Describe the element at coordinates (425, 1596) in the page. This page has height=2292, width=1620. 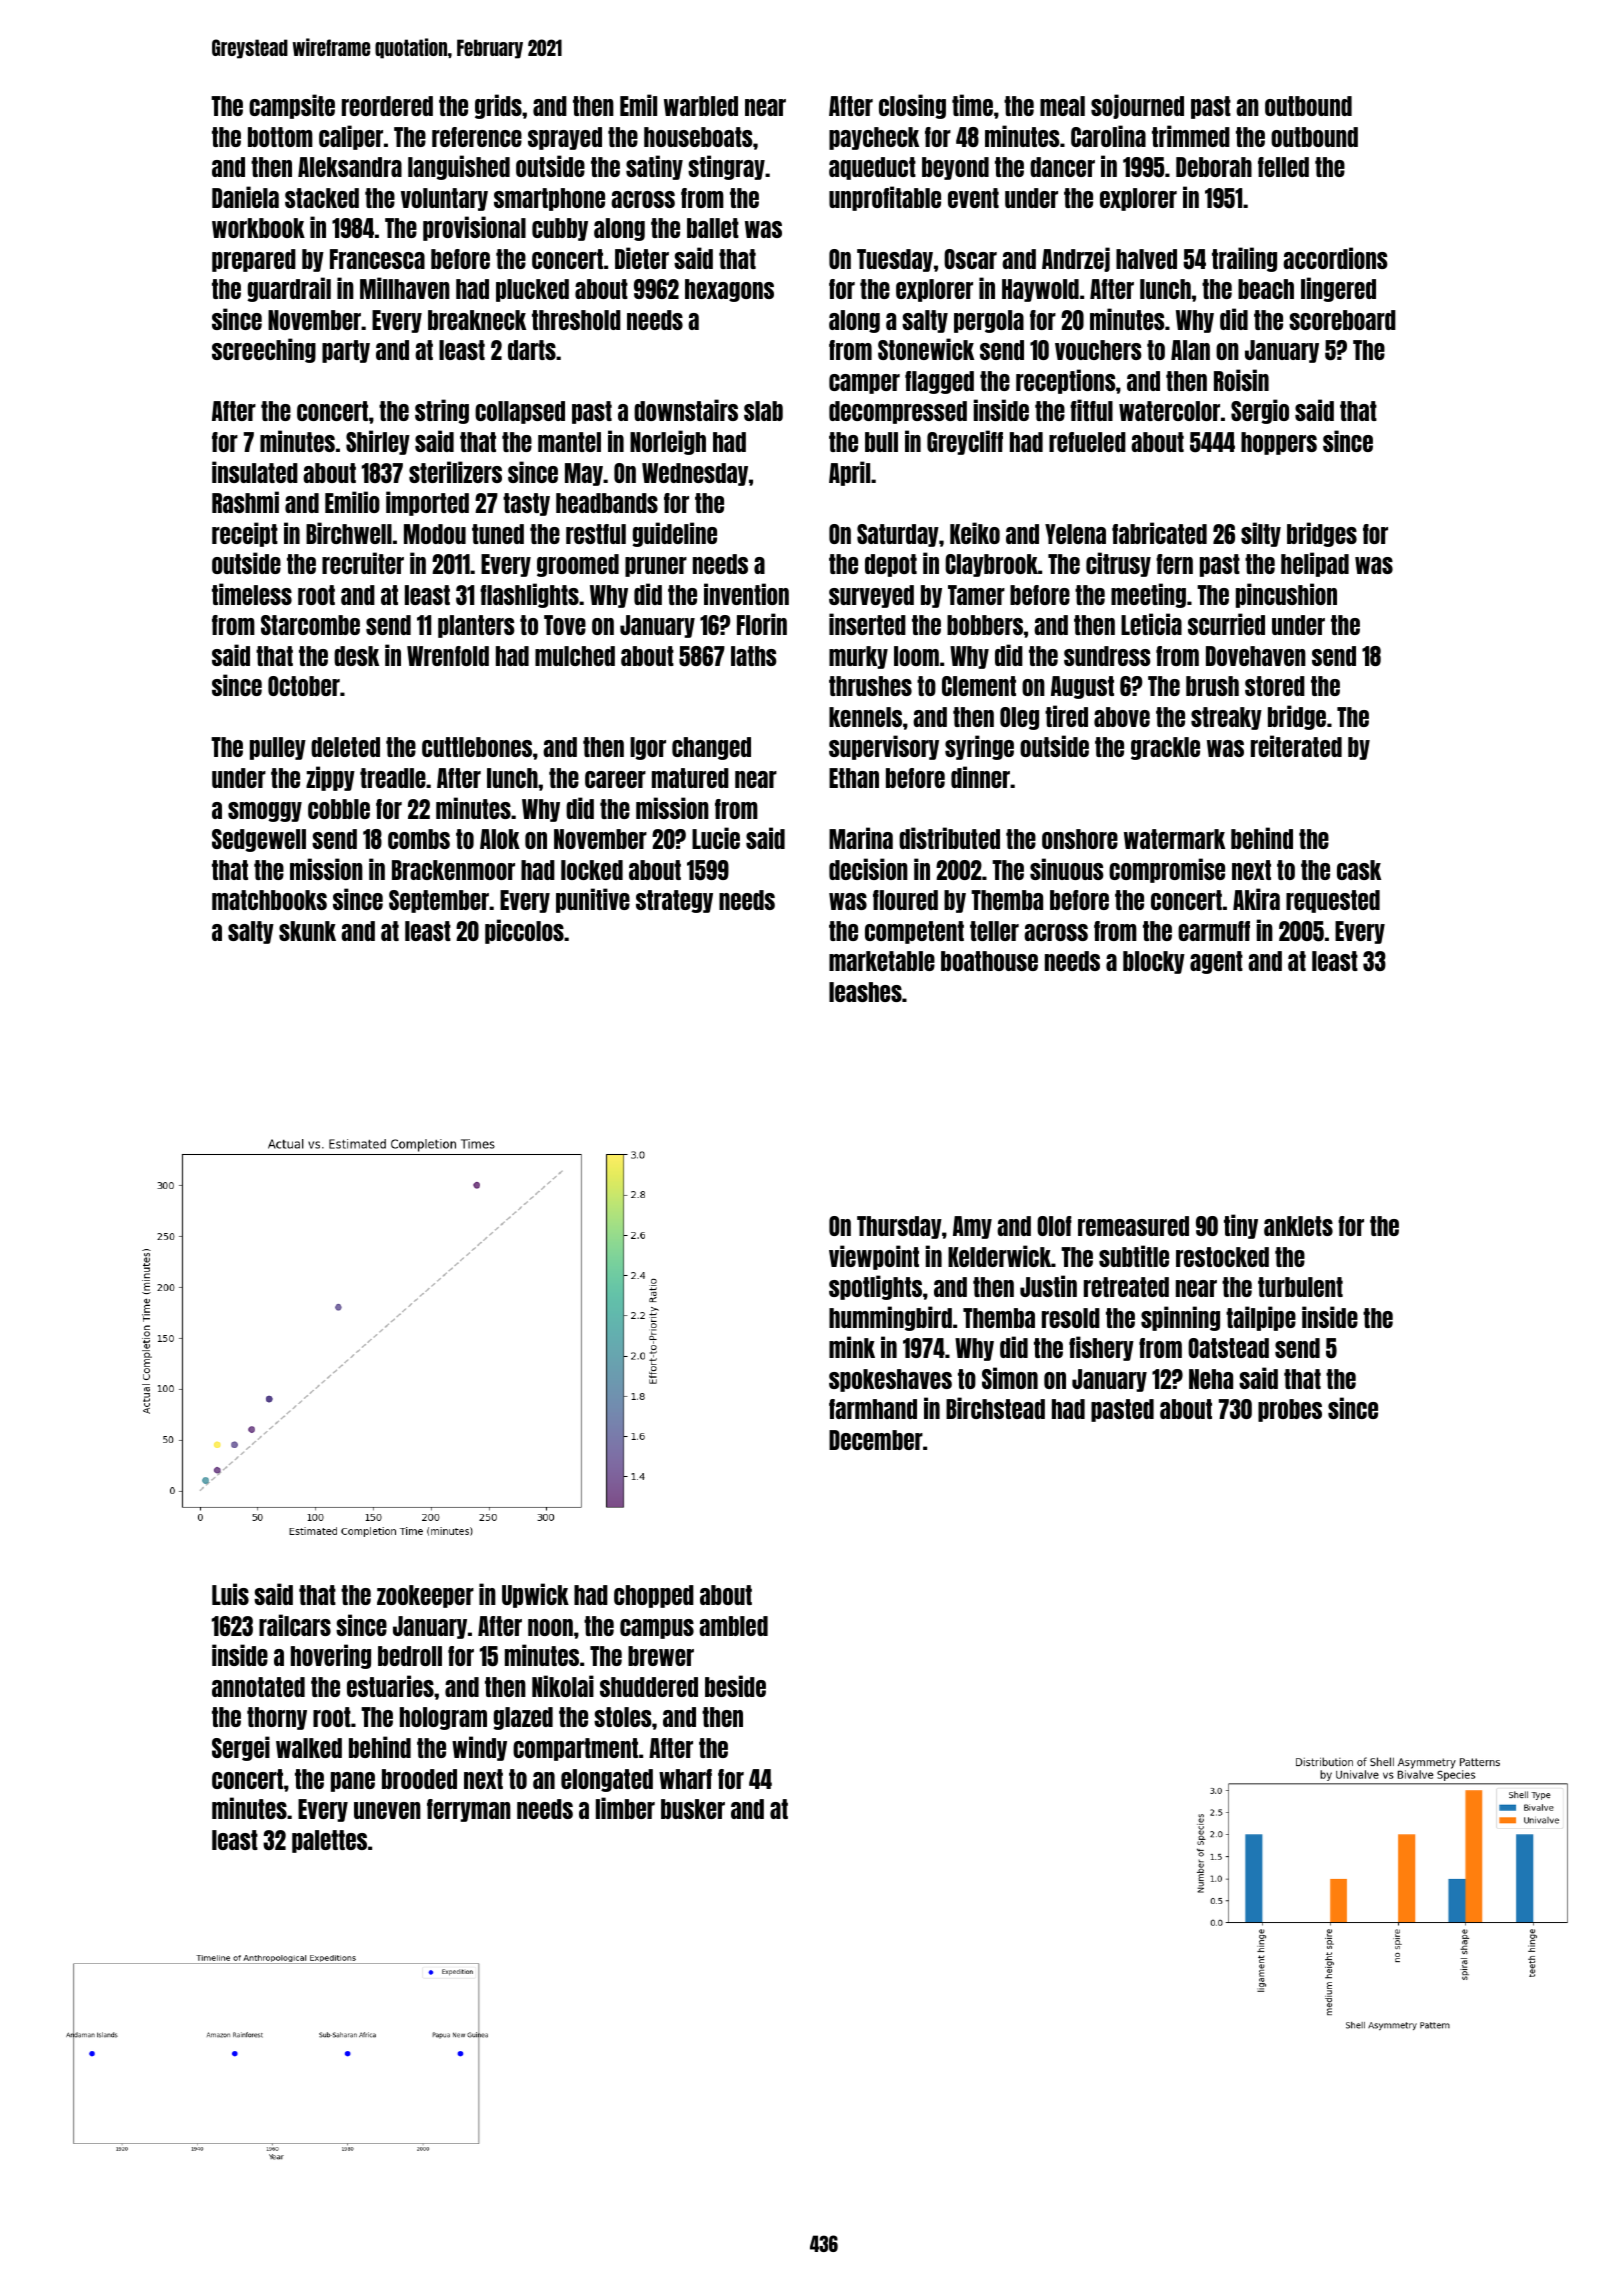
I see `zookeeper` at that location.
